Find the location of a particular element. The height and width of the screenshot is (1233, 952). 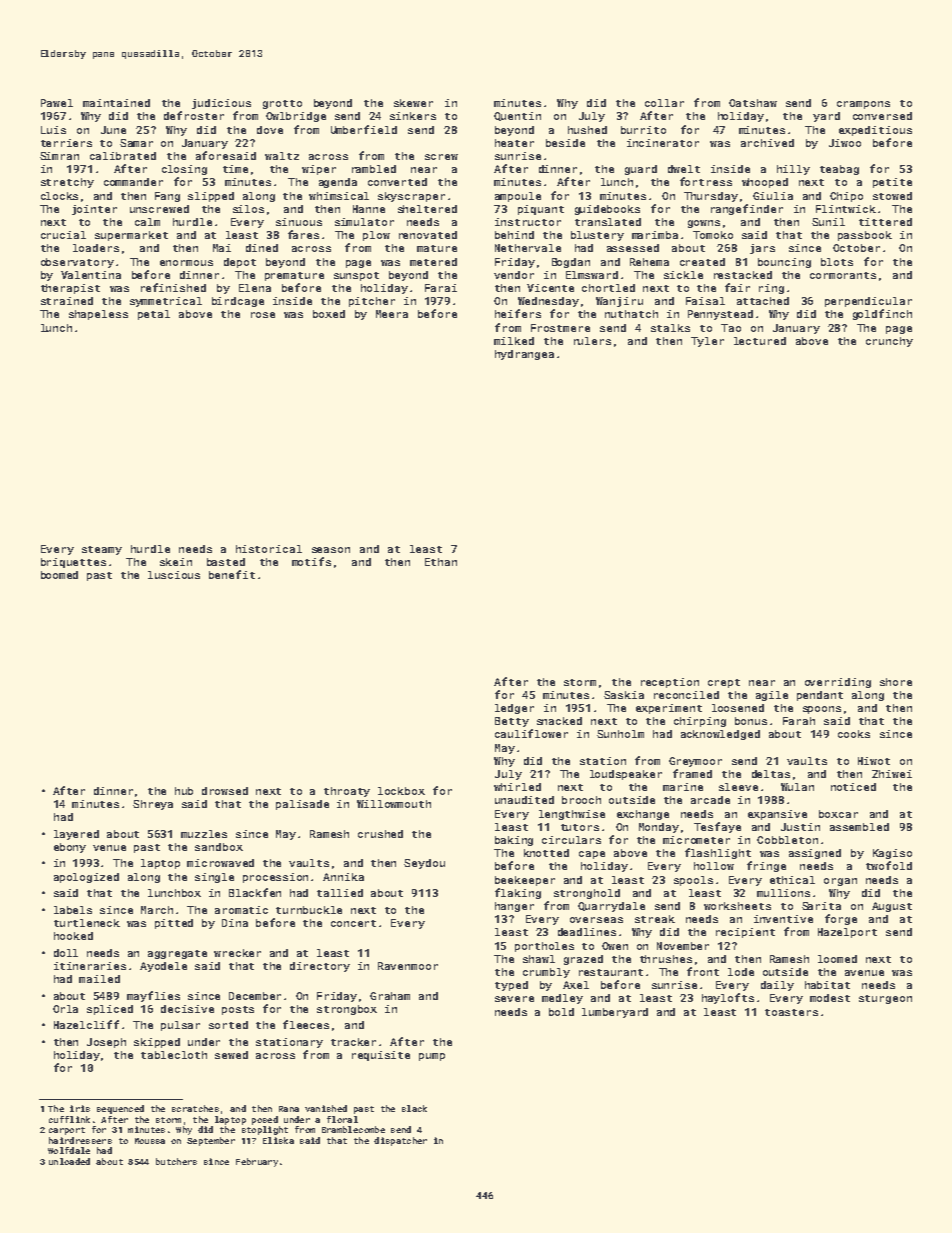

skewer is located at coordinates (413, 103).
